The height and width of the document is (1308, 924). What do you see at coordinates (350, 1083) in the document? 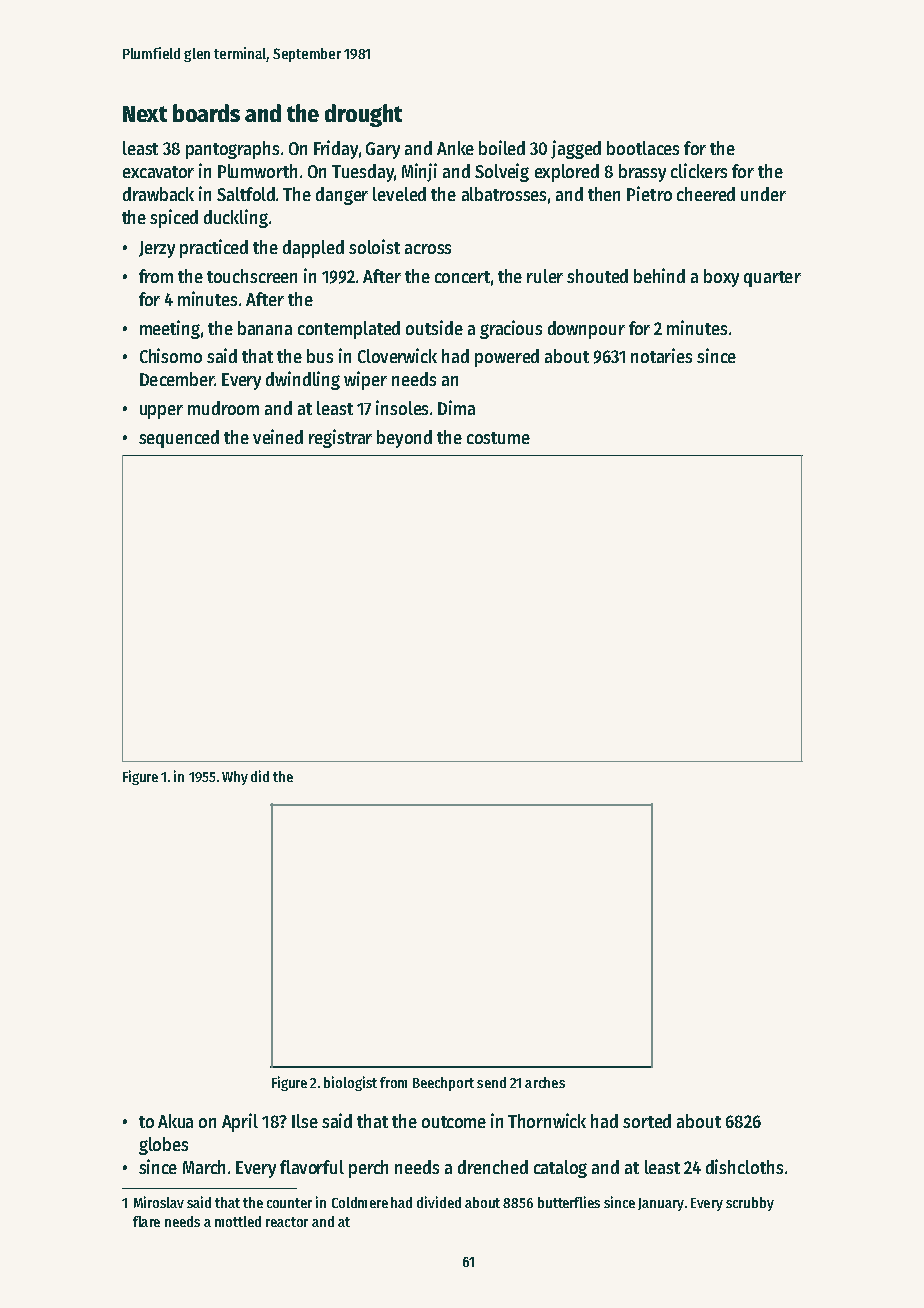
I see `biologist` at bounding box center [350, 1083].
